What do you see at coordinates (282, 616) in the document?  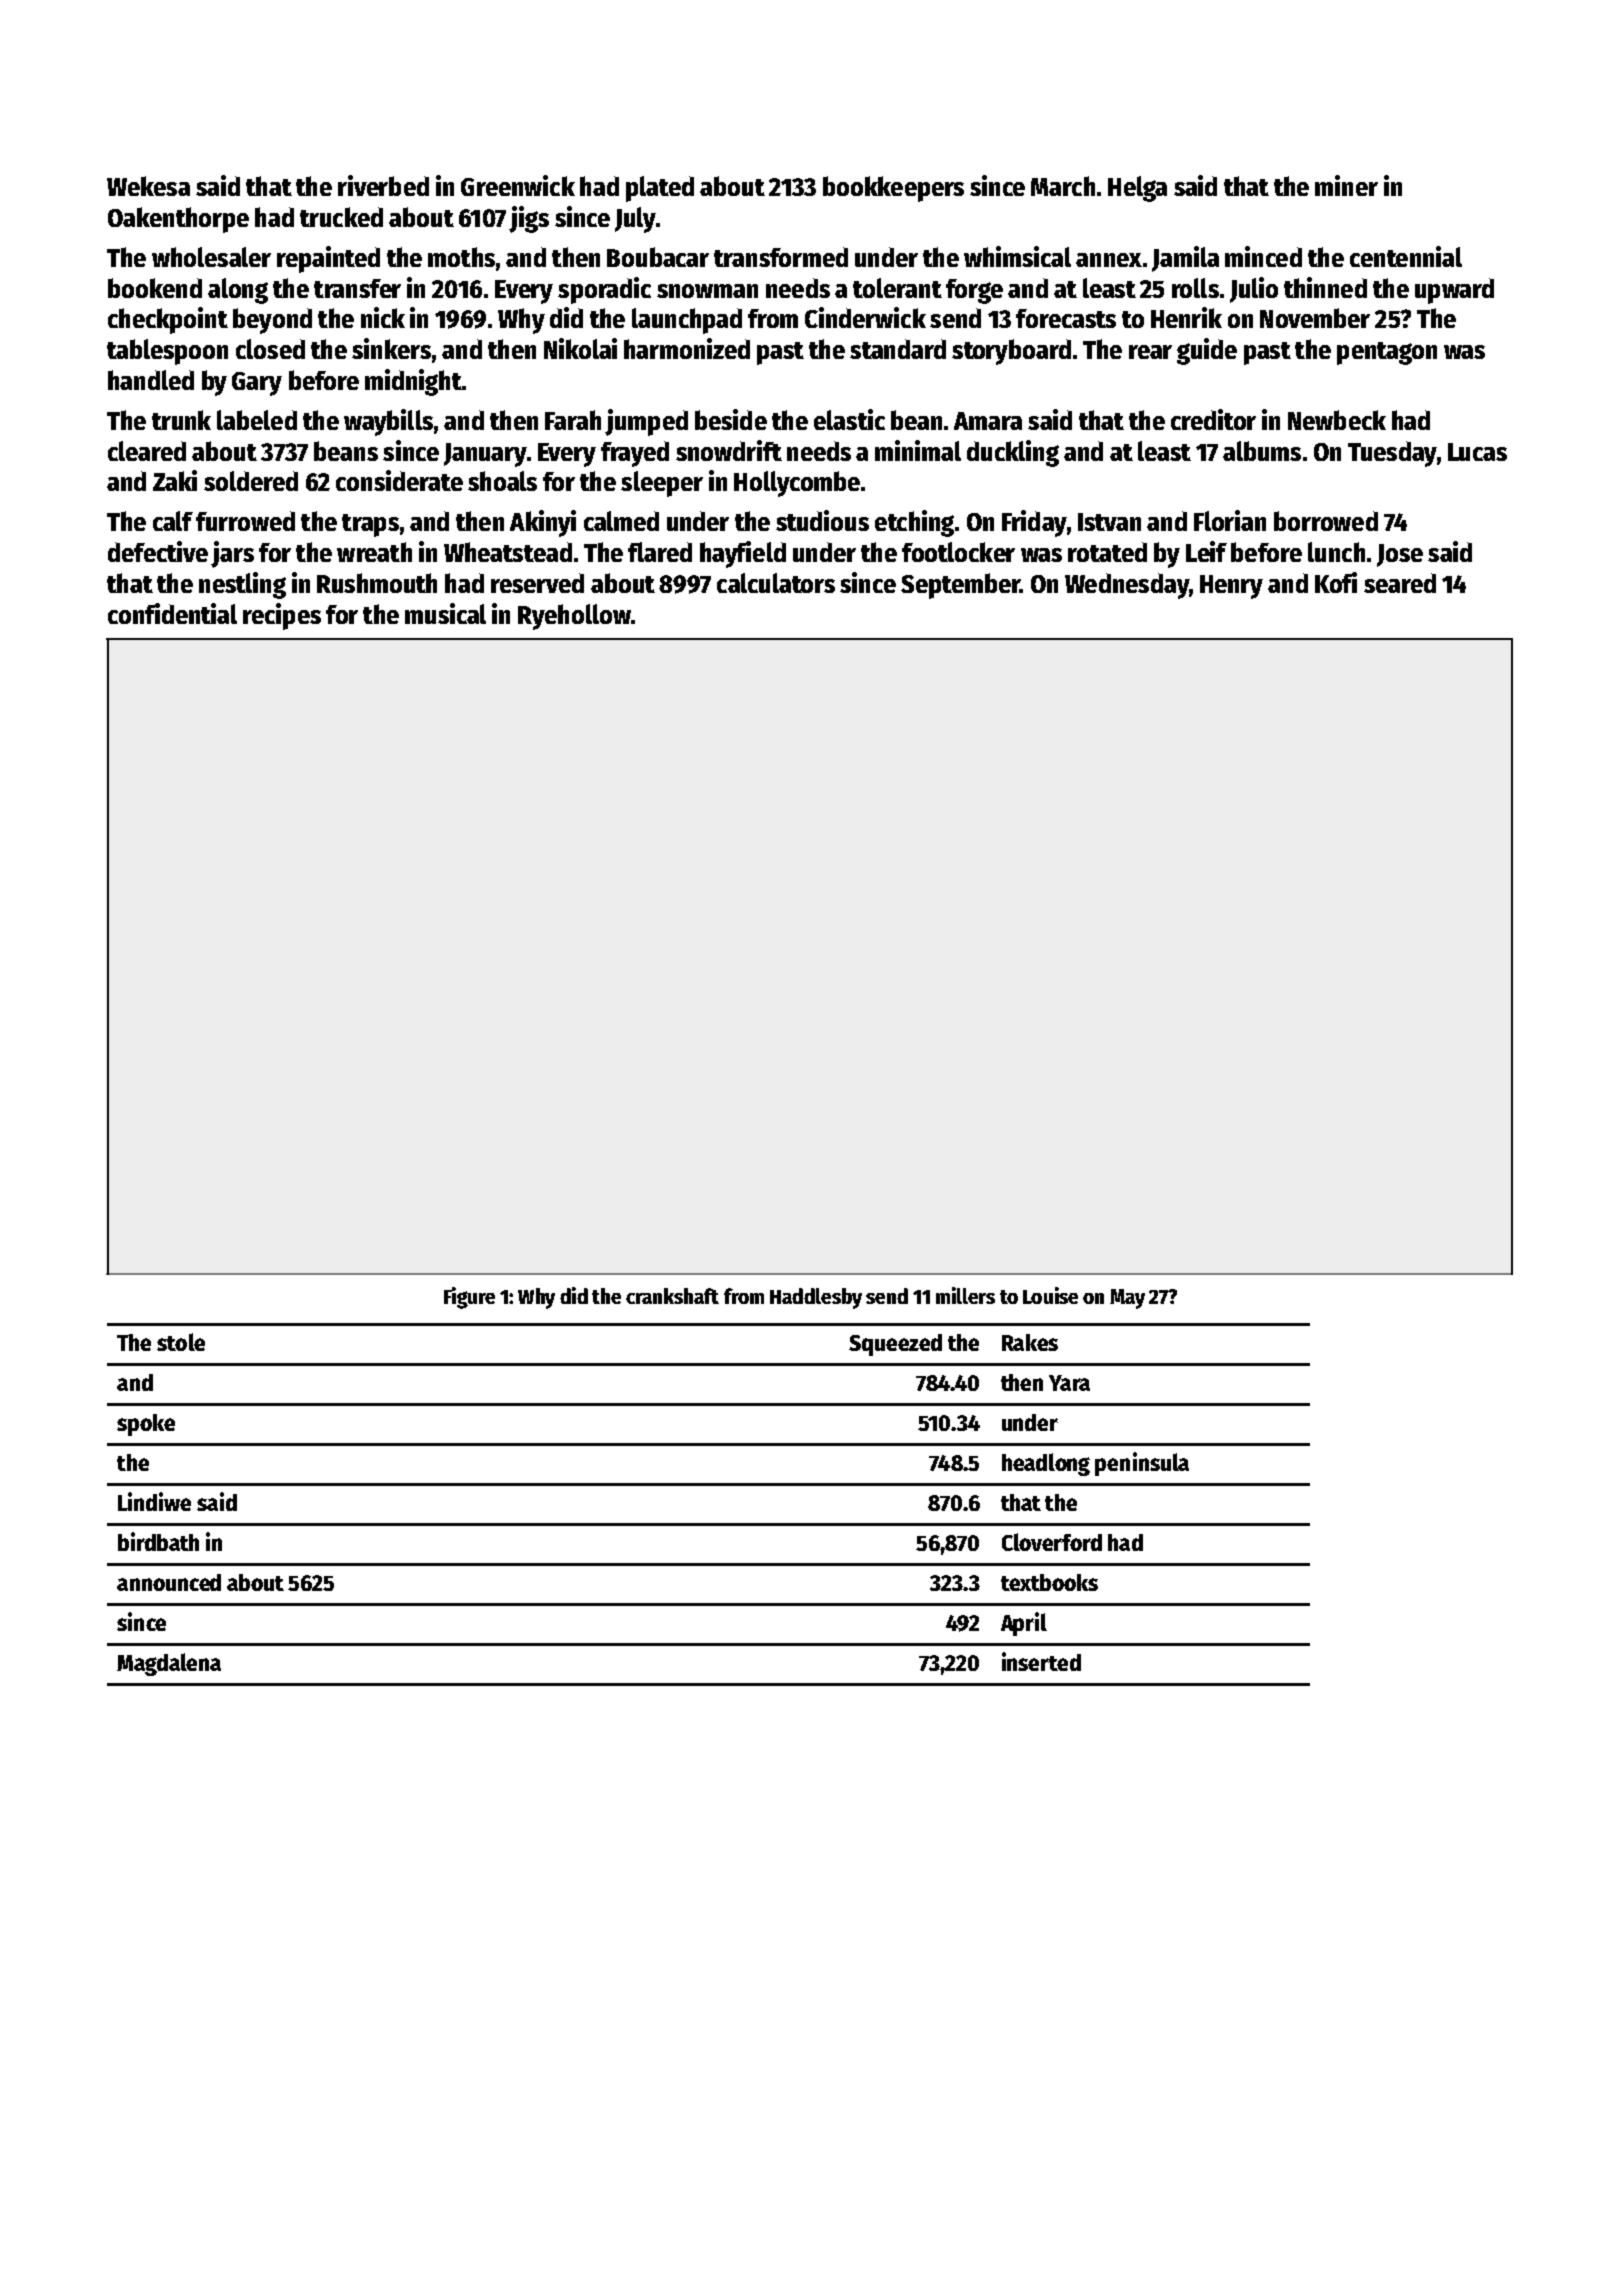 I see `recipes` at bounding box center [282, 616].
